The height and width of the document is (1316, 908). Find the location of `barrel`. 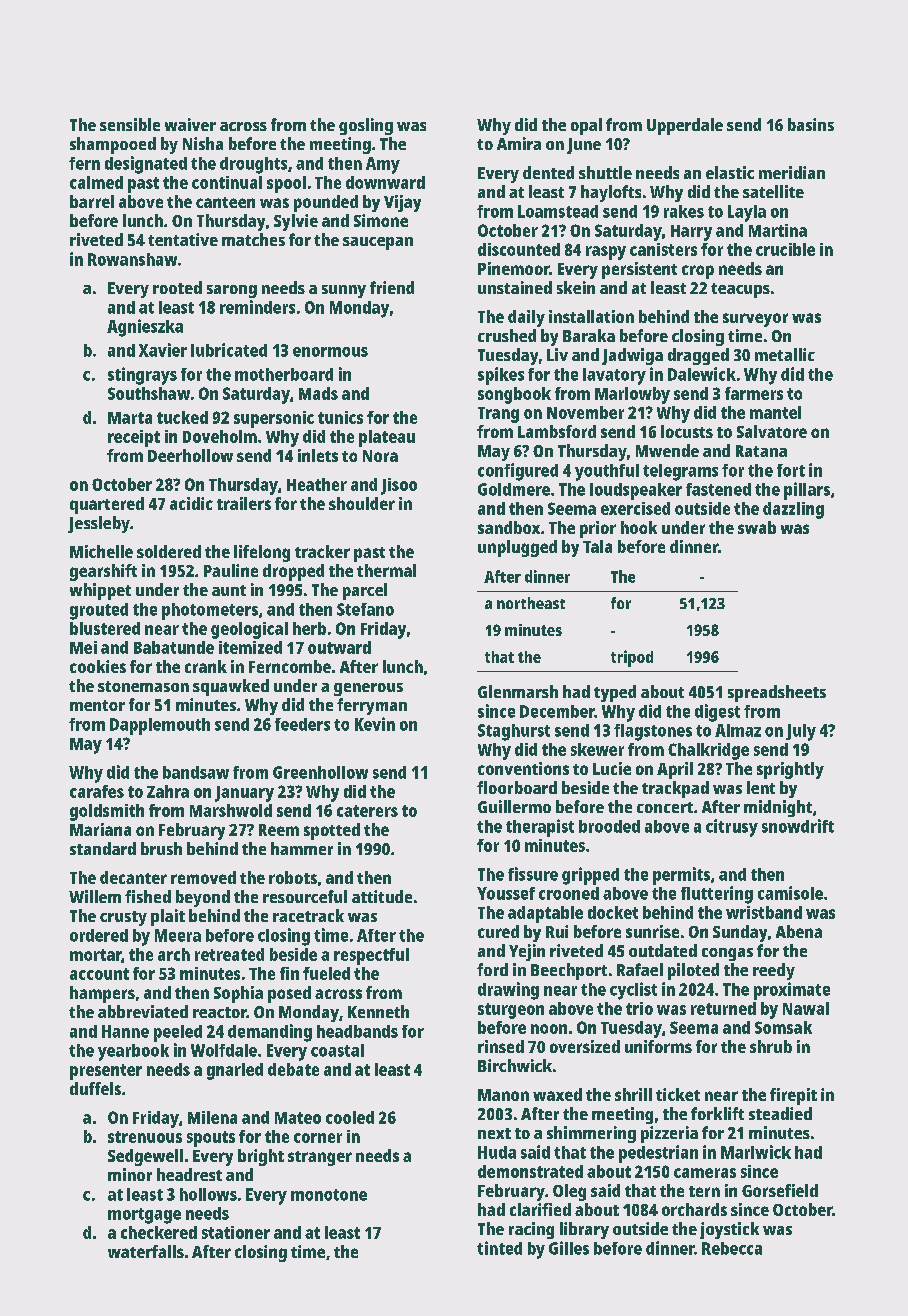

barrel is located at coordinates (92, 201).
